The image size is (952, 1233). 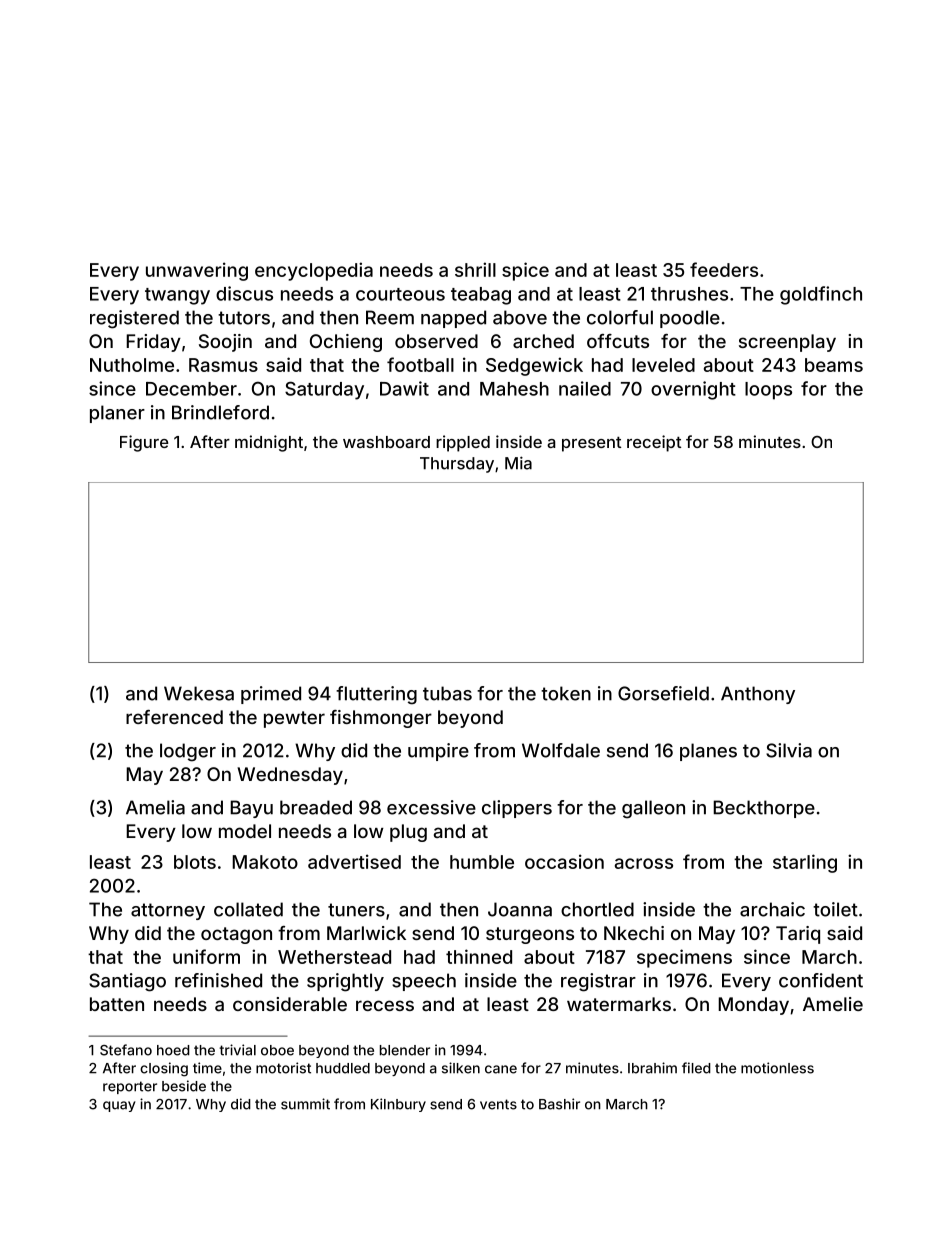 I want to click on Wekesa, so click(x=199, y=693).
